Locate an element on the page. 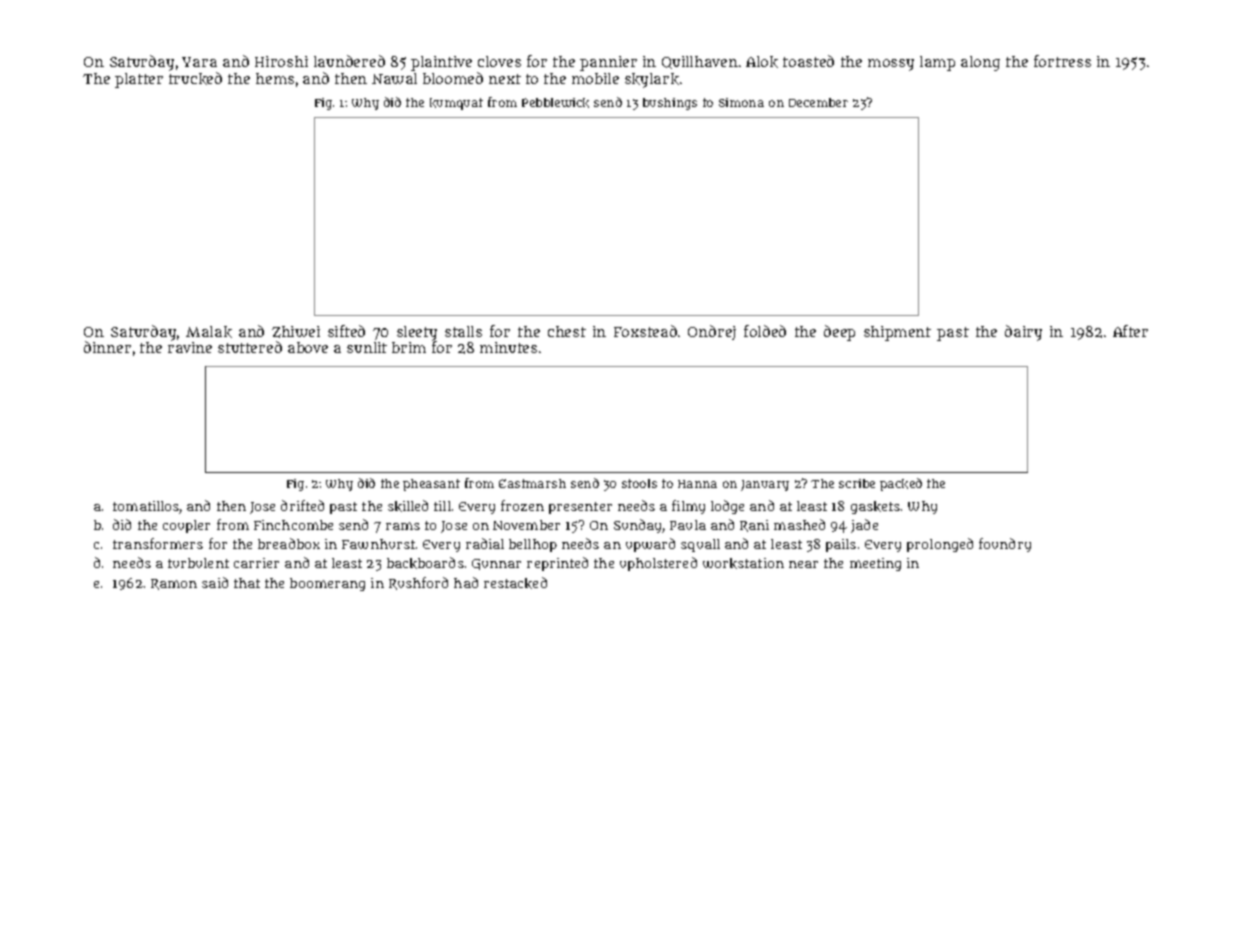 The height and width of the image is (952, 1233). fortress is located at coordinates (1062, 61).
